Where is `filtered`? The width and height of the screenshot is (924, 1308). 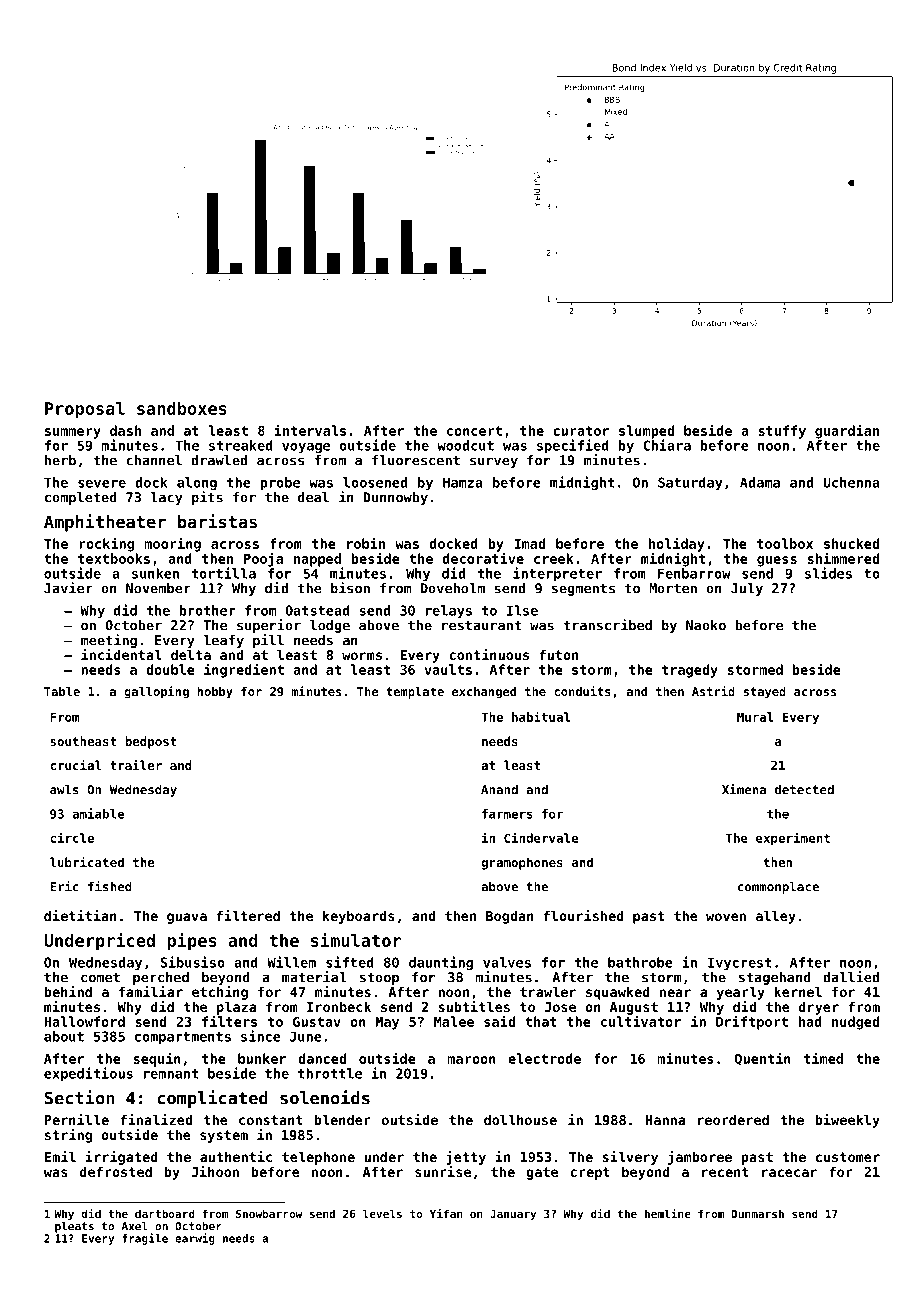 filtered is located at coordinates (248, 915).
